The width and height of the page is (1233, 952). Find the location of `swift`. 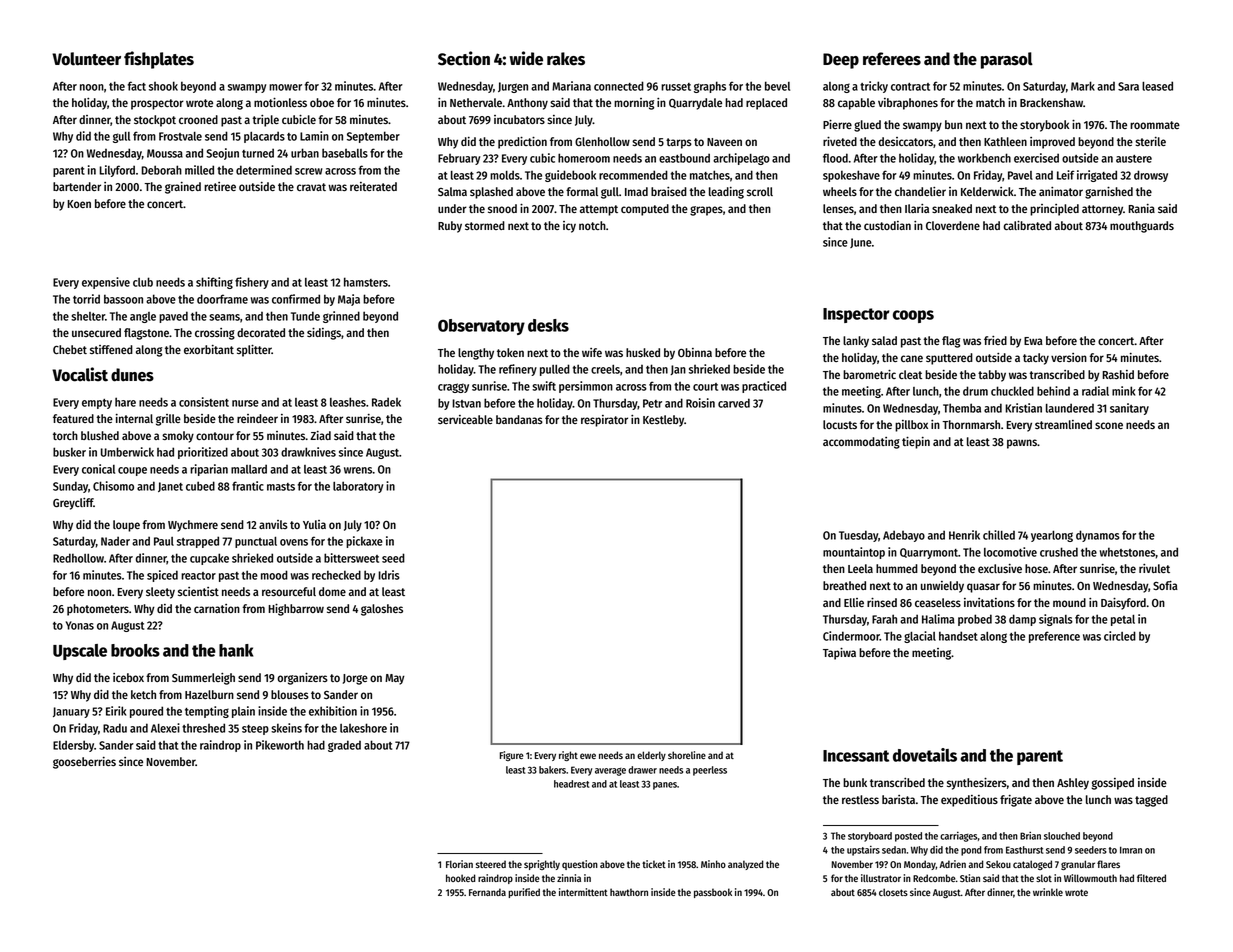

swift is located at coordinates (544, 386).
